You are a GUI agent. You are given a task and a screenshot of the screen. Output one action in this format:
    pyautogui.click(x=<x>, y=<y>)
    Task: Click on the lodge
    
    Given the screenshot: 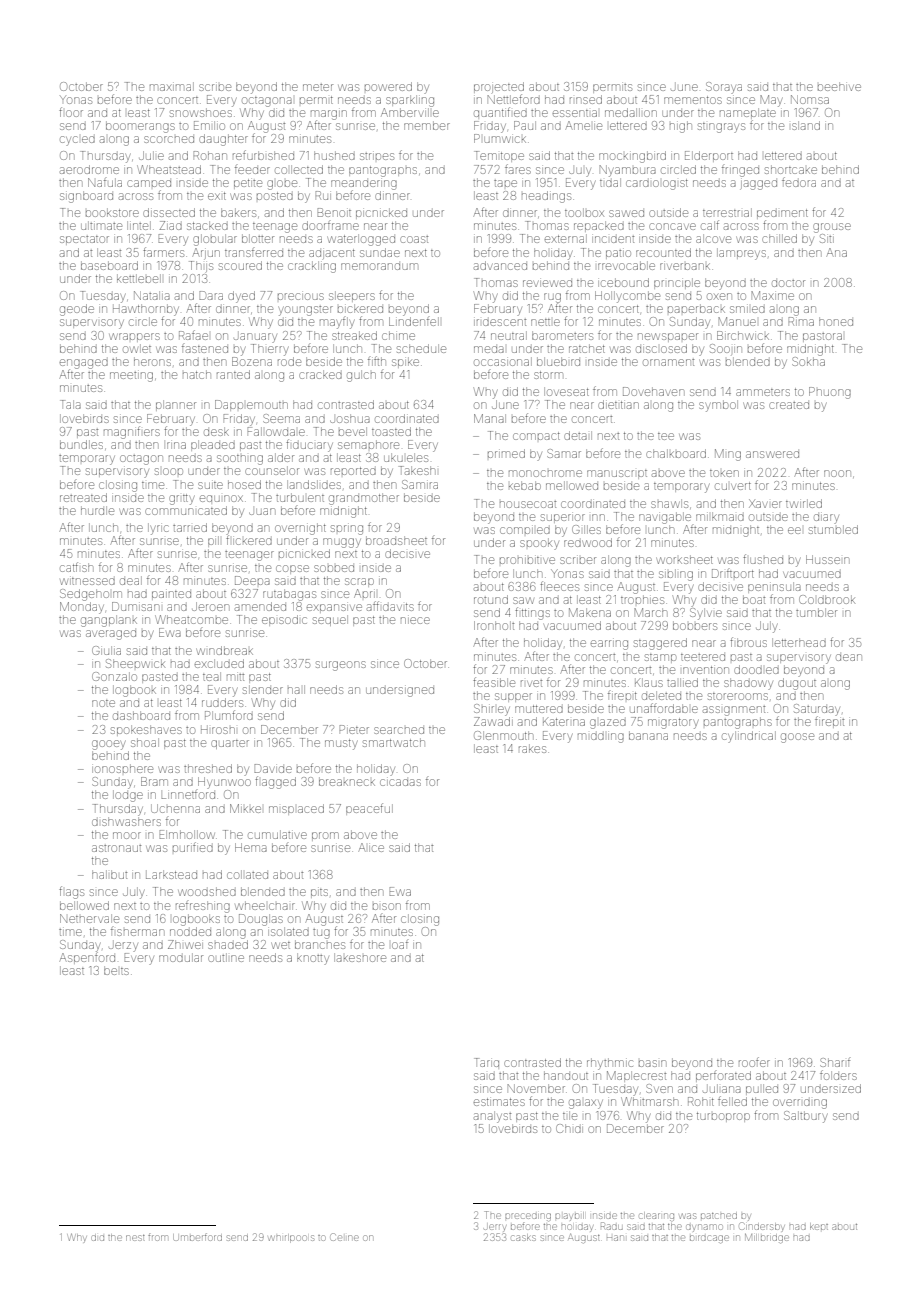 What is the action you would take?
    pyautogui.click(x=128, y=796)
